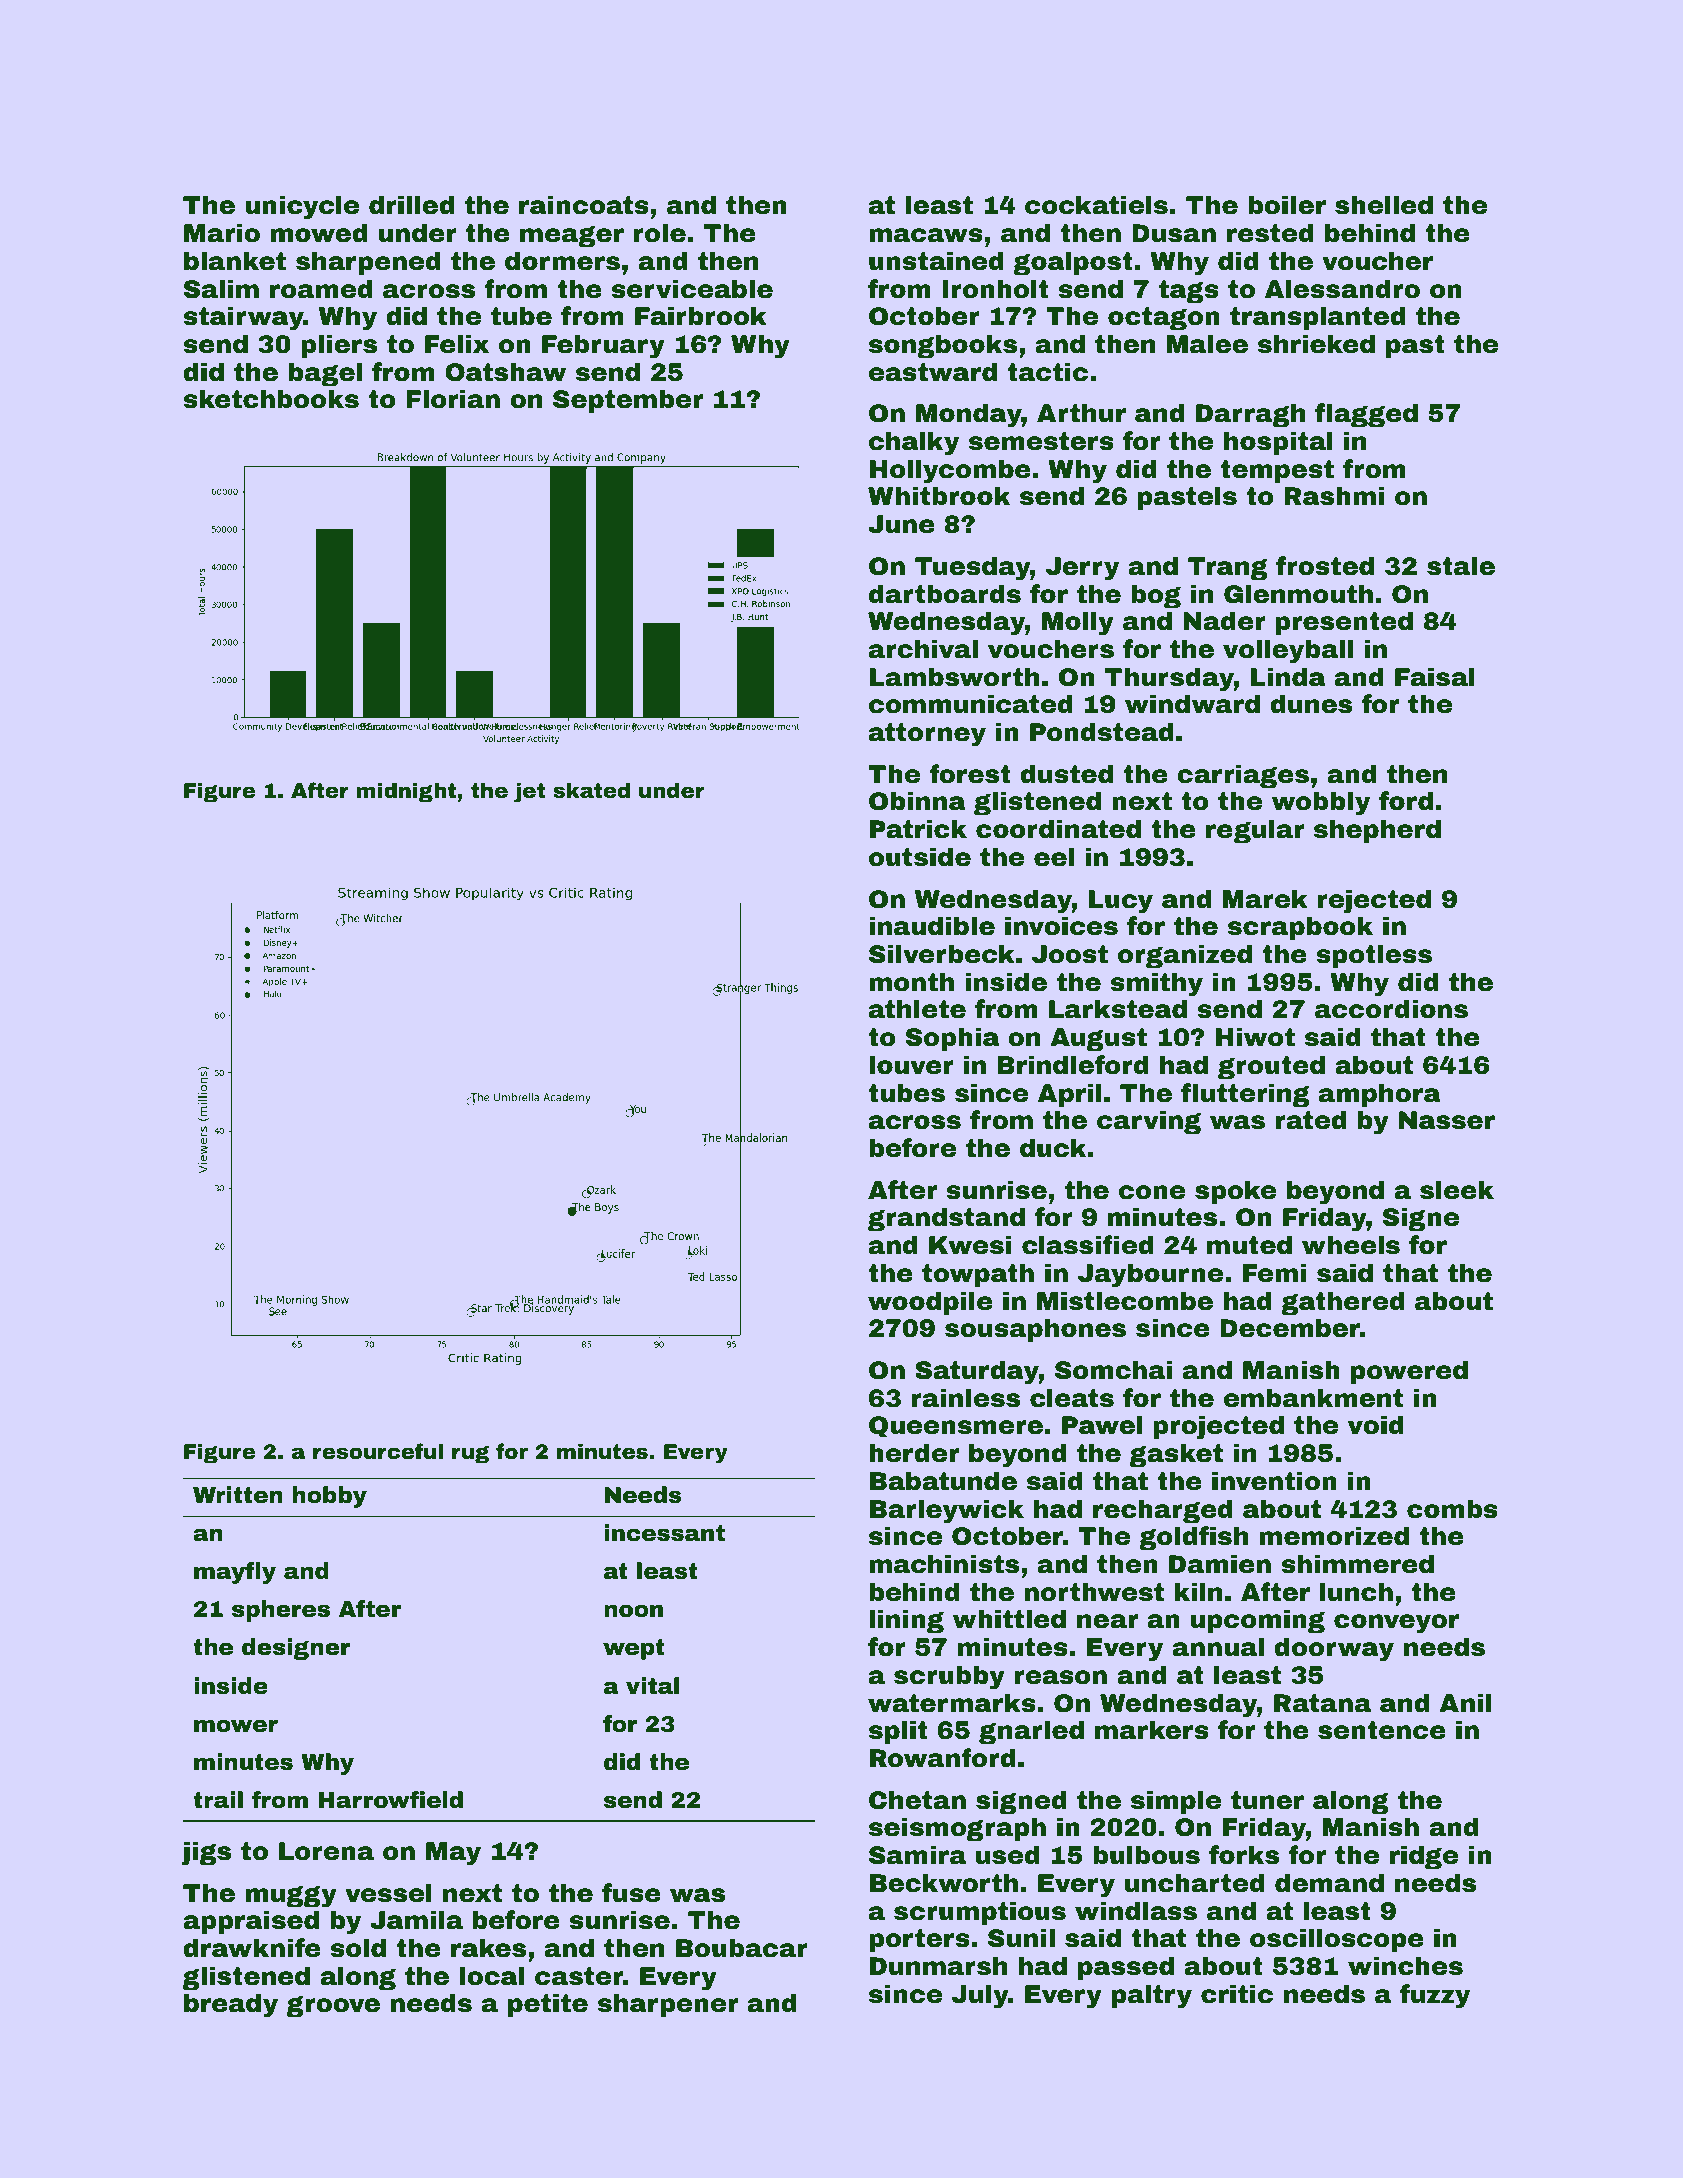 The height and width of the screenshot is (2178, 1683). I want to click on carving, so click(1149, 1122).
